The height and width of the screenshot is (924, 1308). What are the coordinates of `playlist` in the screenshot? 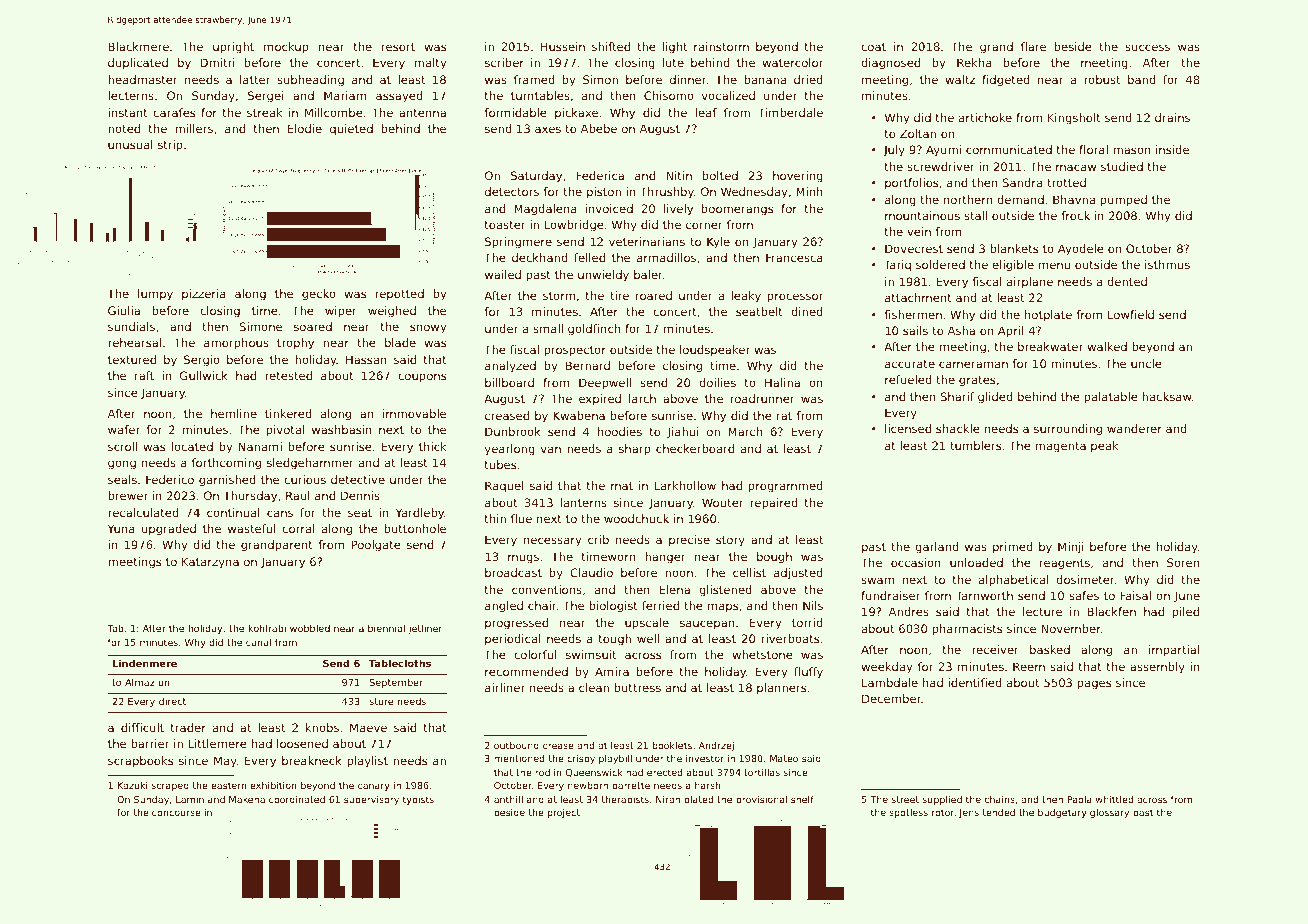 It's located at (367, 762).
